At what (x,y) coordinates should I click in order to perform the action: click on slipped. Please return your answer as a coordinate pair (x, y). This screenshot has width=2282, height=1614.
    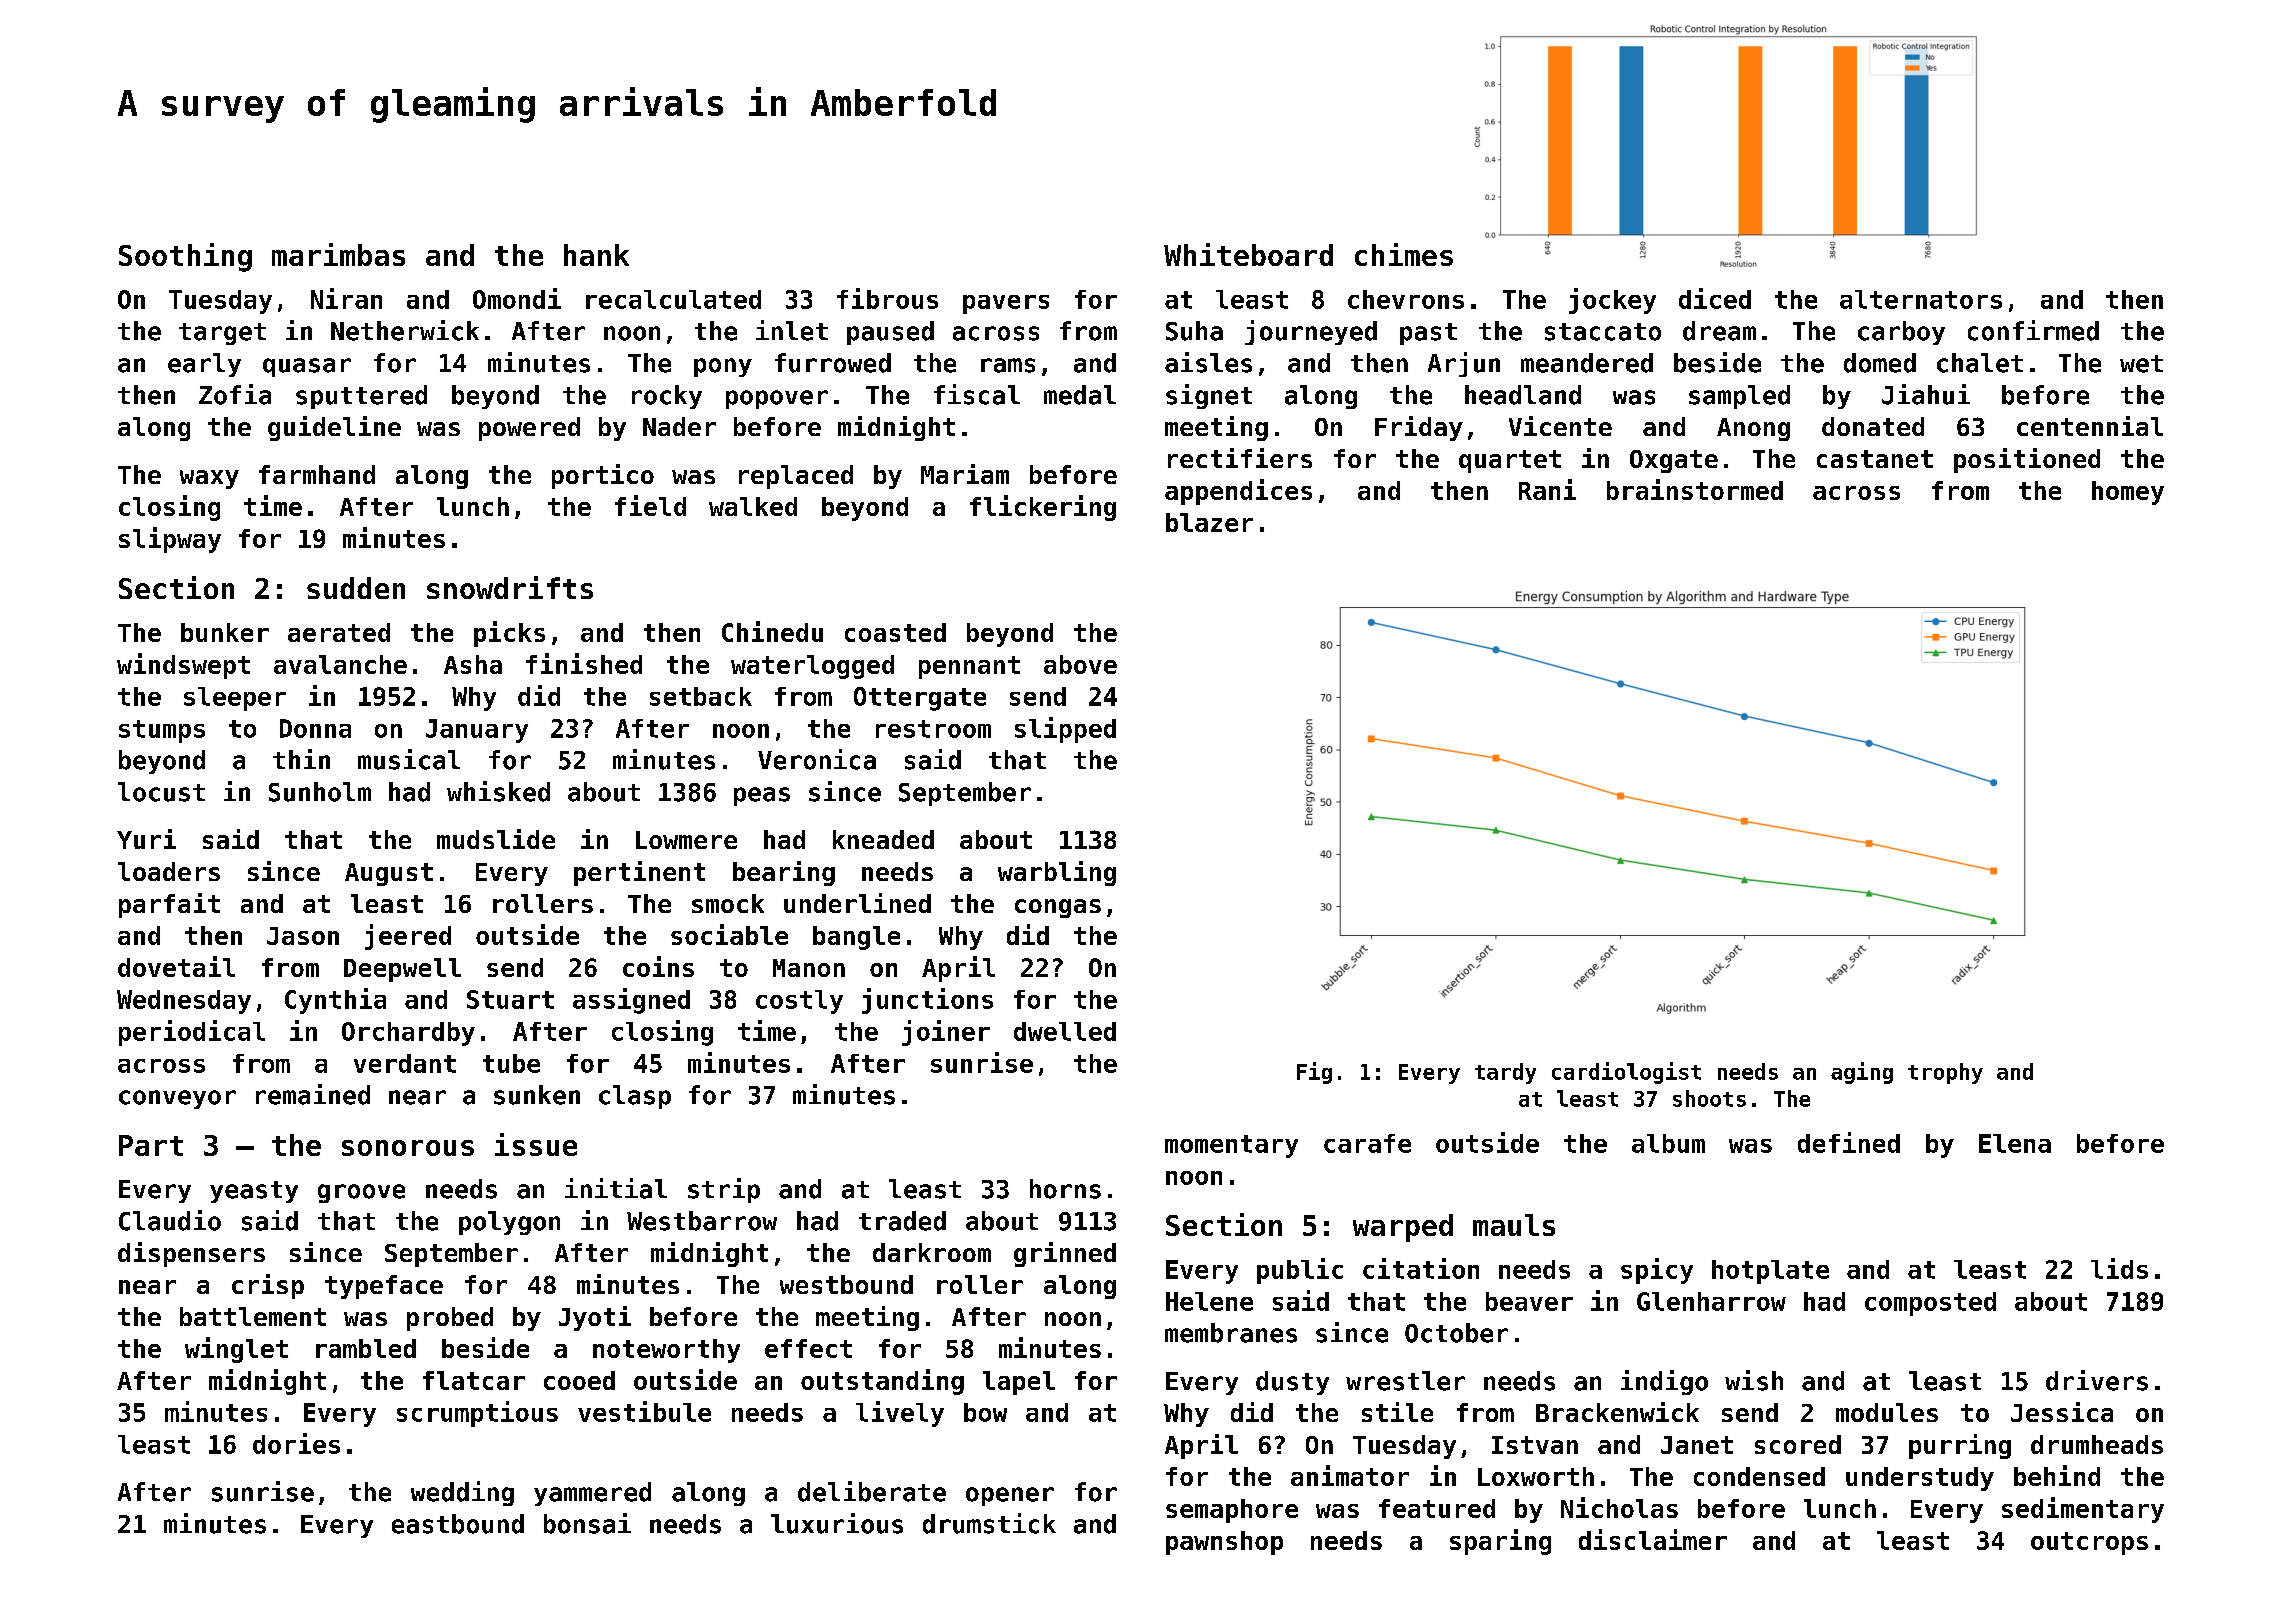
    Looking at the image, I should click on (1065, 730).
